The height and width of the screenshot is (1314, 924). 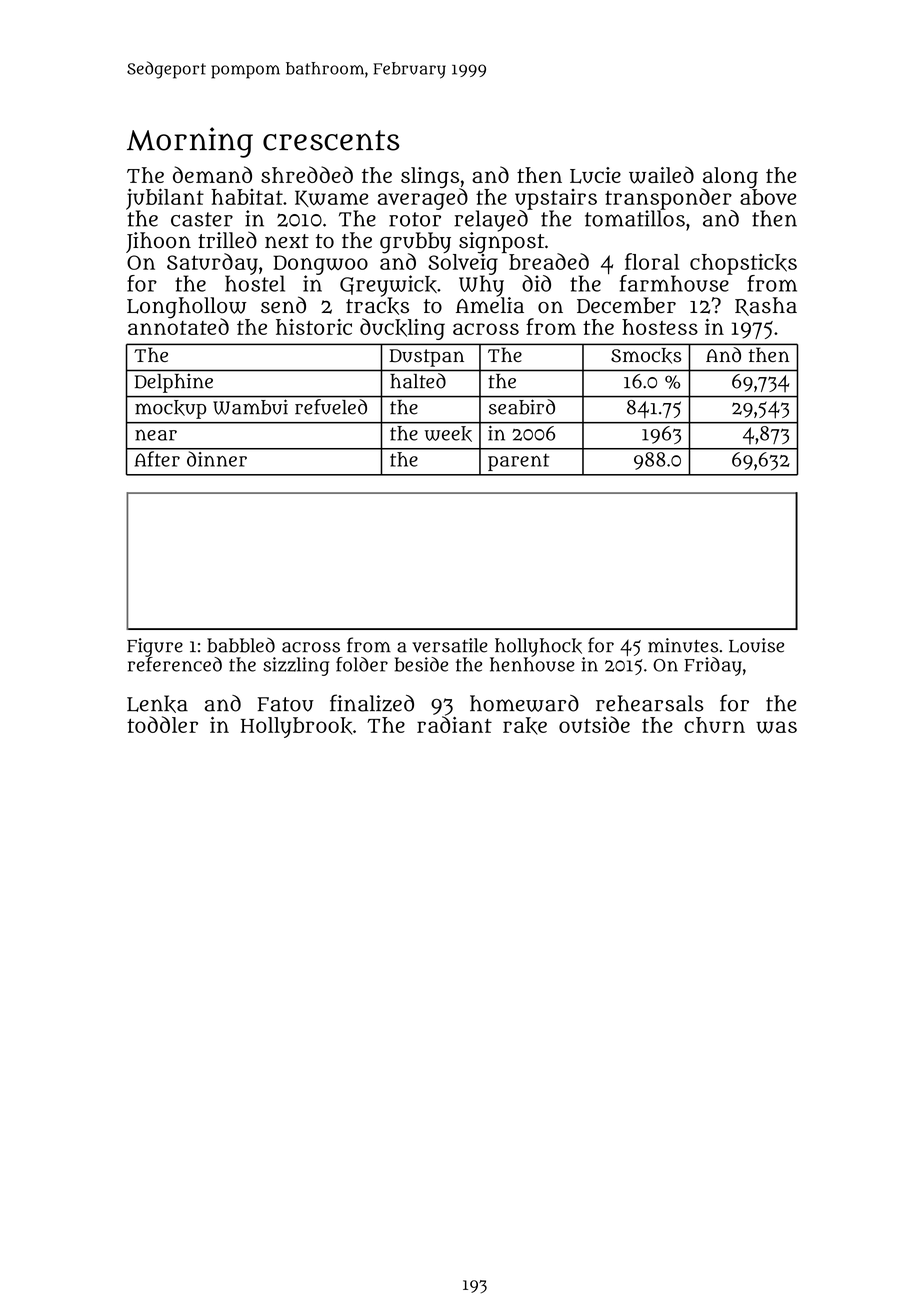 I want to click on along, so click(x=730, y=177).
